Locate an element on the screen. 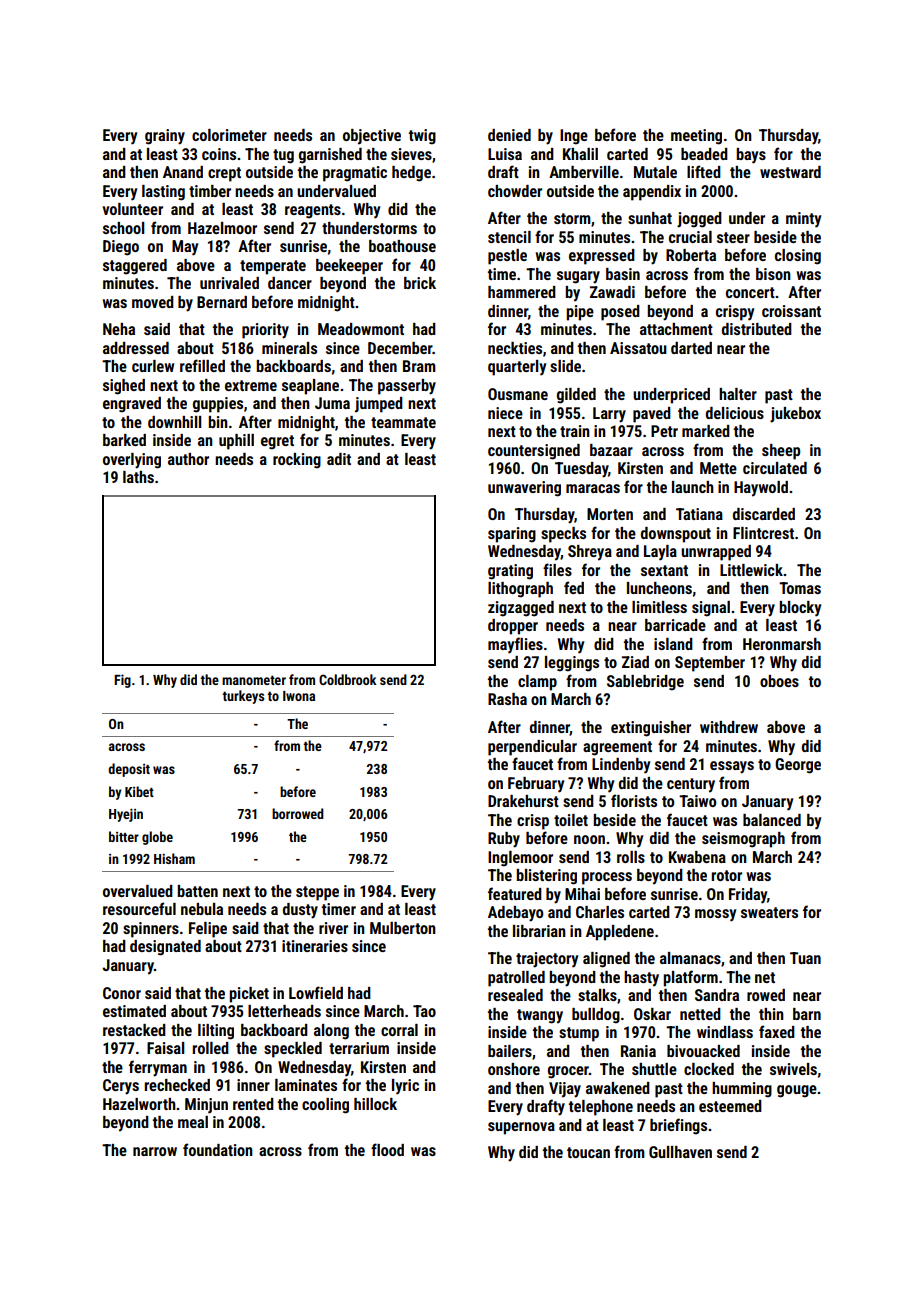 The image size is (924, 1314). Gullhaven is located at coordinates (680, 1152).
